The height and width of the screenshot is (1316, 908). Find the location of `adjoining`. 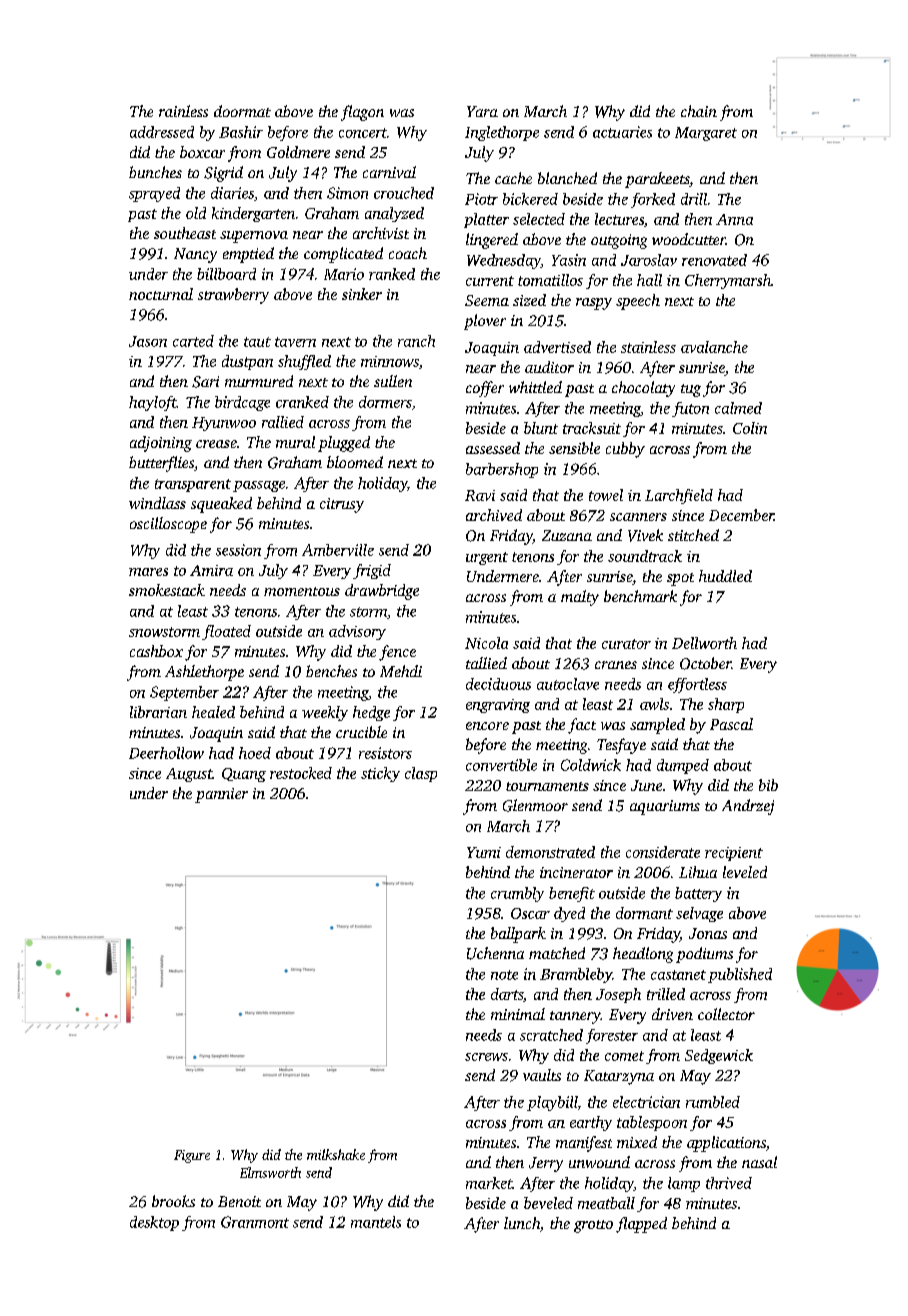

adjoining is located at coordinates (161, 444).
